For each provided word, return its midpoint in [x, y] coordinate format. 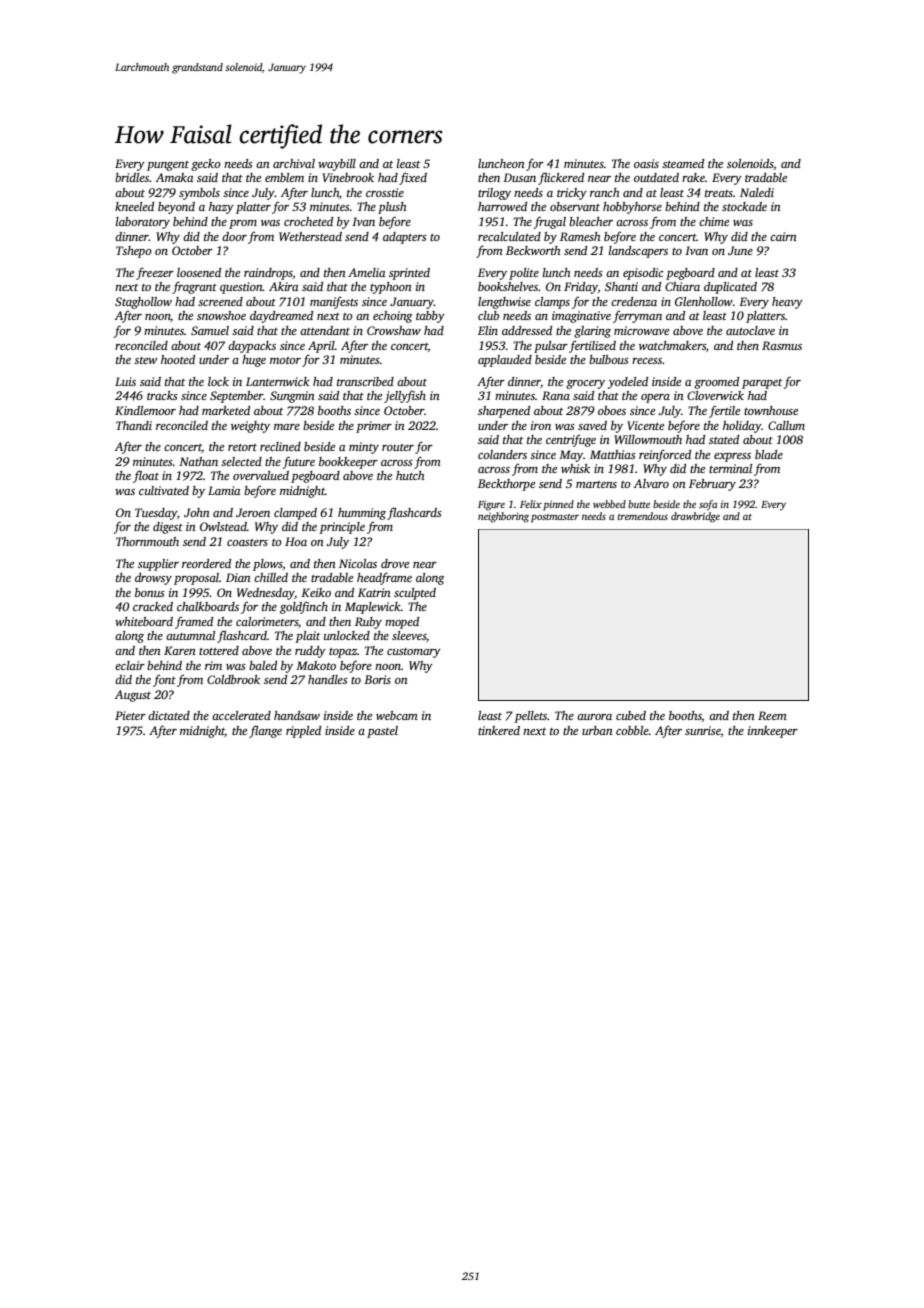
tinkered [499, 730]
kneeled [134, 206]
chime [714, 221]
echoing [392, 317]
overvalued [261, 475]
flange [265, 731]
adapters [405, 238]
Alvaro [651, 483]
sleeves [409, 635]
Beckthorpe [506, 485]
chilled [271, 577]
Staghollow [143, 303]
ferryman [637, 317]
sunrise [703, 730]
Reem [772, 715]
